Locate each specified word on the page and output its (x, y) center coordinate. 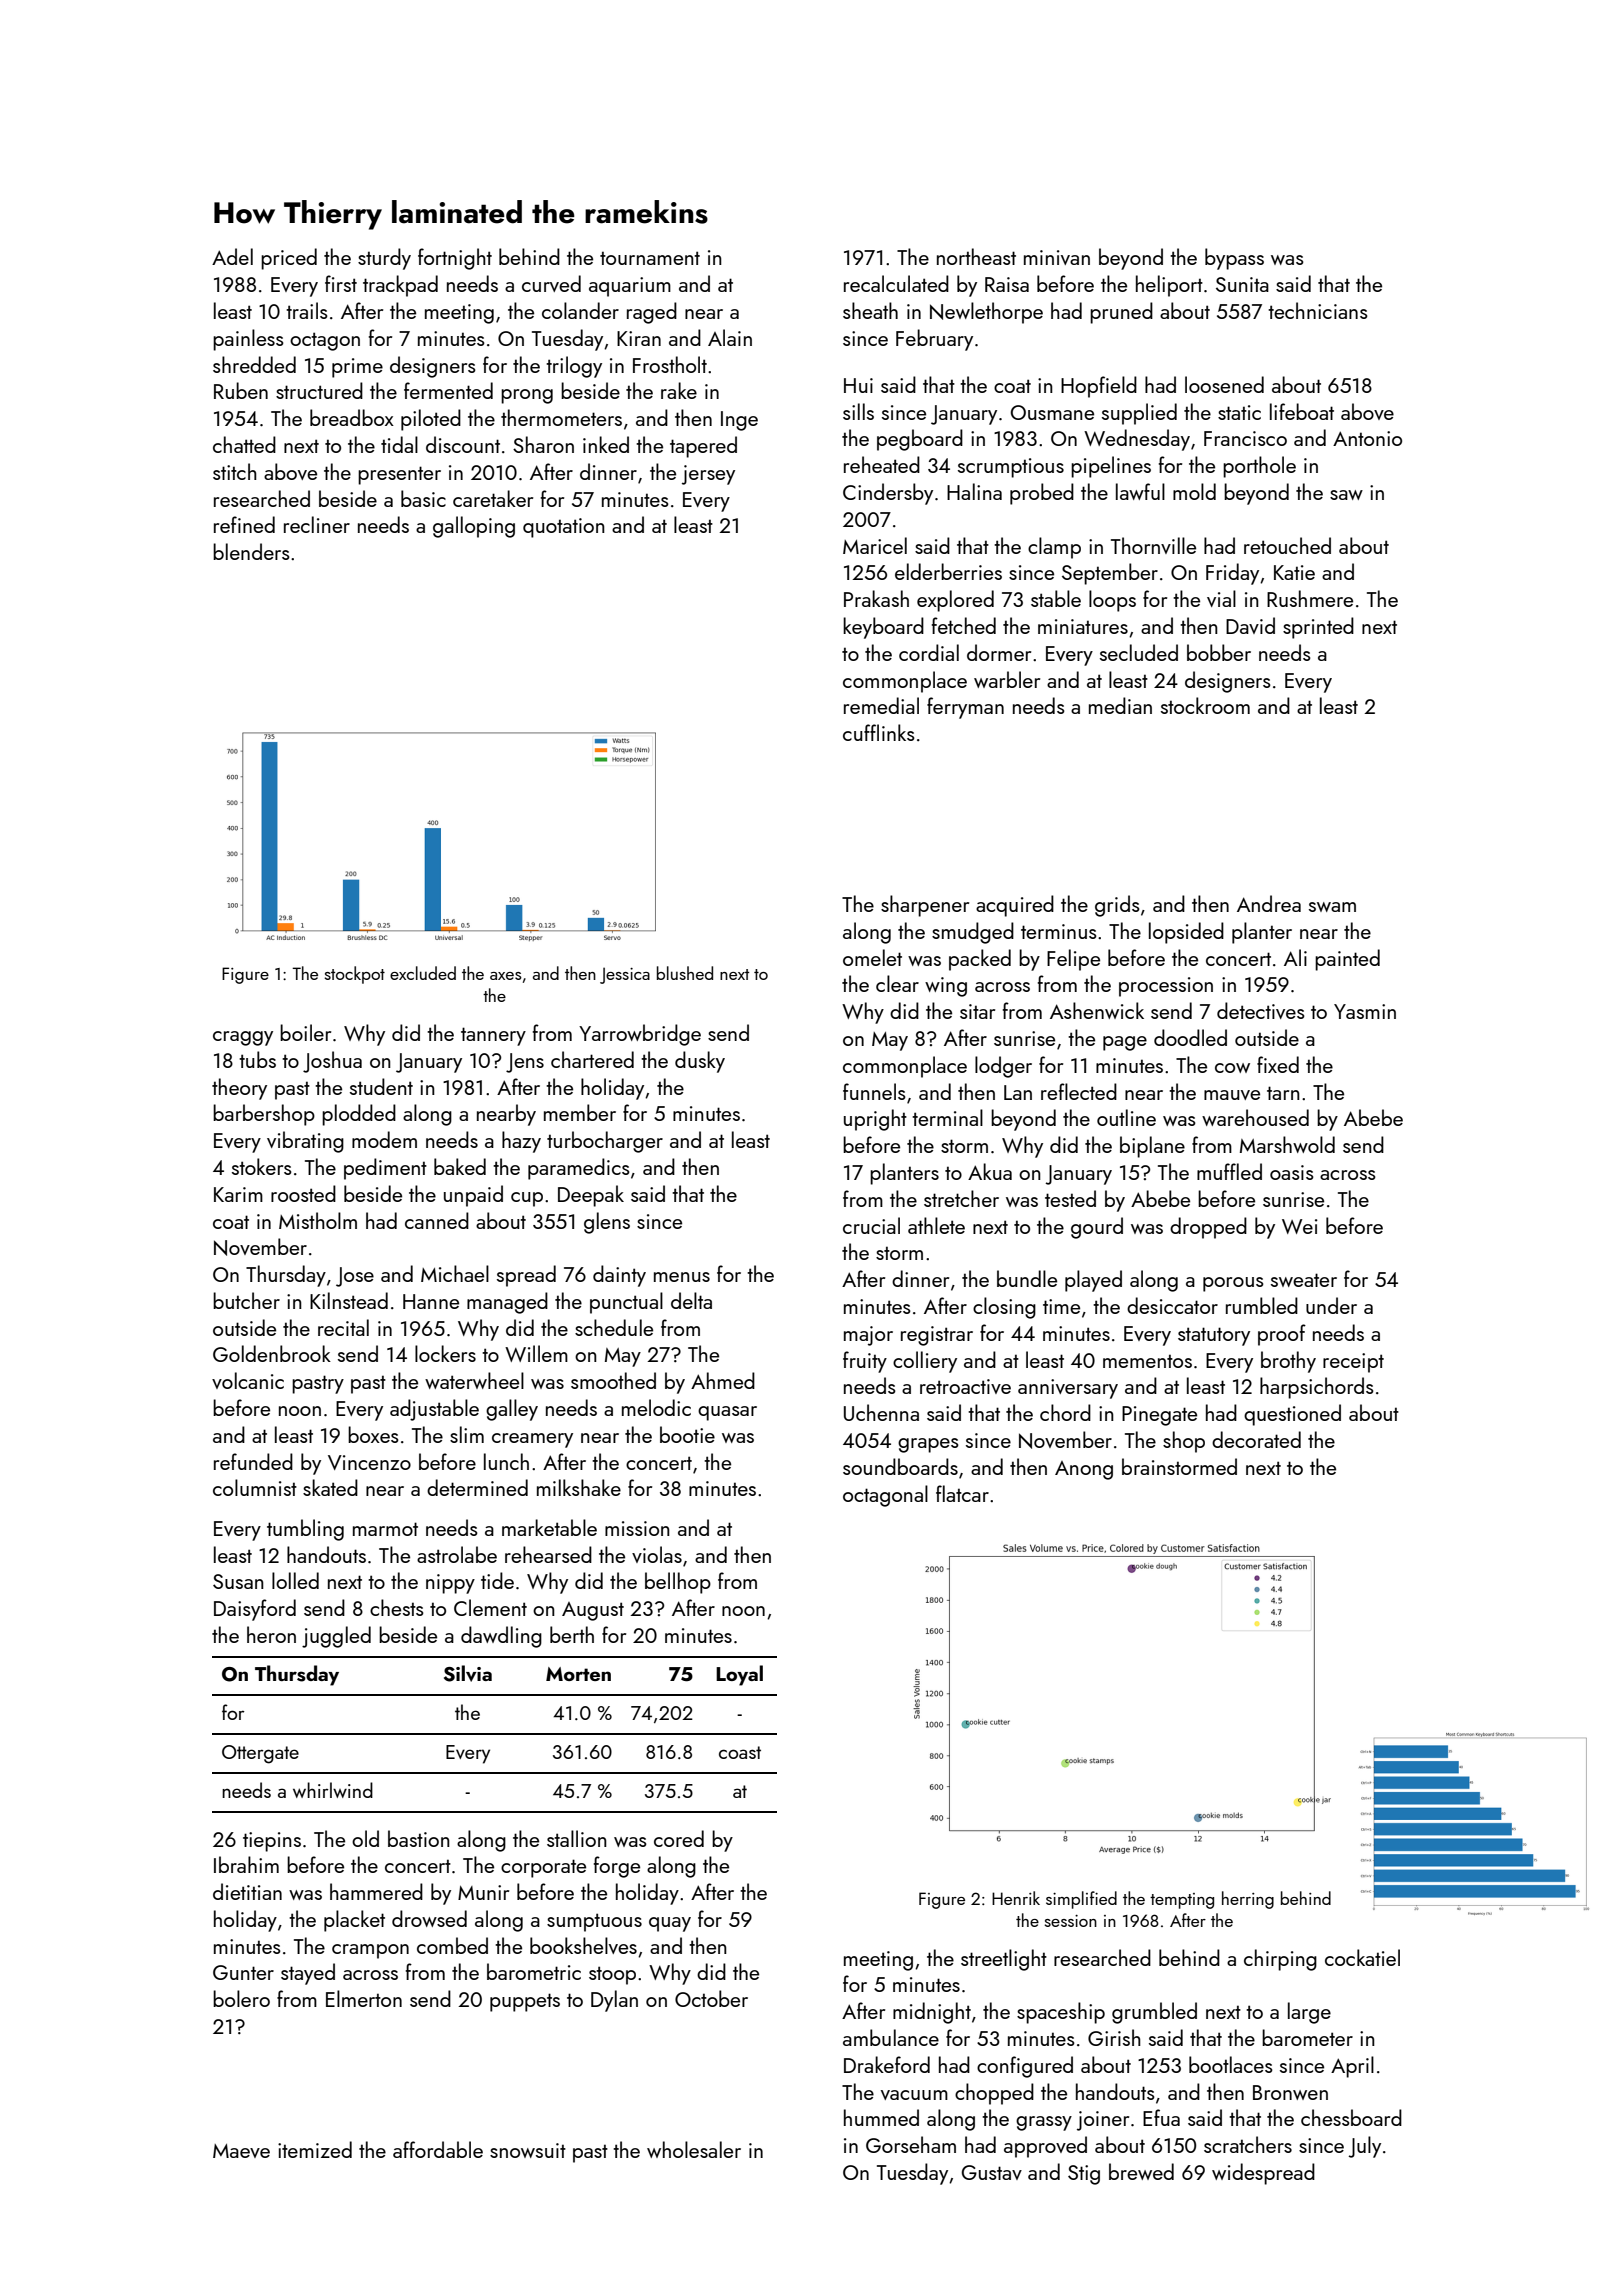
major (868, 1336)
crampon (370, 1951)
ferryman (965, 708)
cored (679, 1838)
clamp (1054, 548)
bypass (1234, 259)
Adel (232, 256)
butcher (246, 1300)
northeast (976, 256)
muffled (1229, 1171)
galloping (474, 527)
